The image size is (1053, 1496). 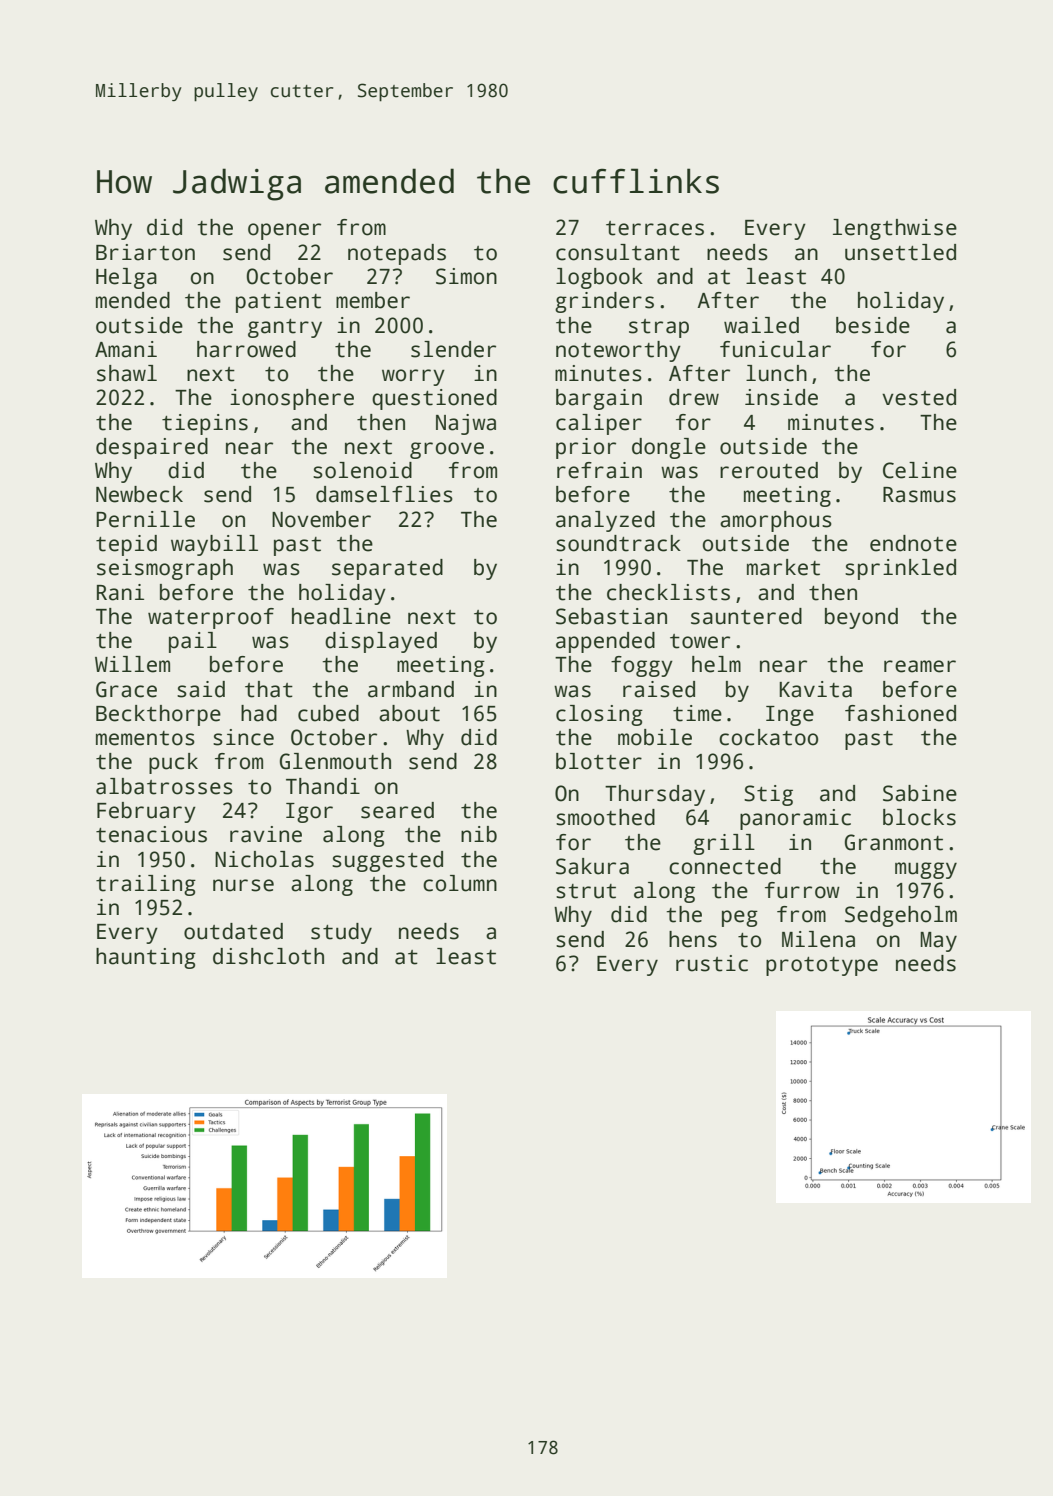 I want to click on Briarton, so click(x=145, y=252).
